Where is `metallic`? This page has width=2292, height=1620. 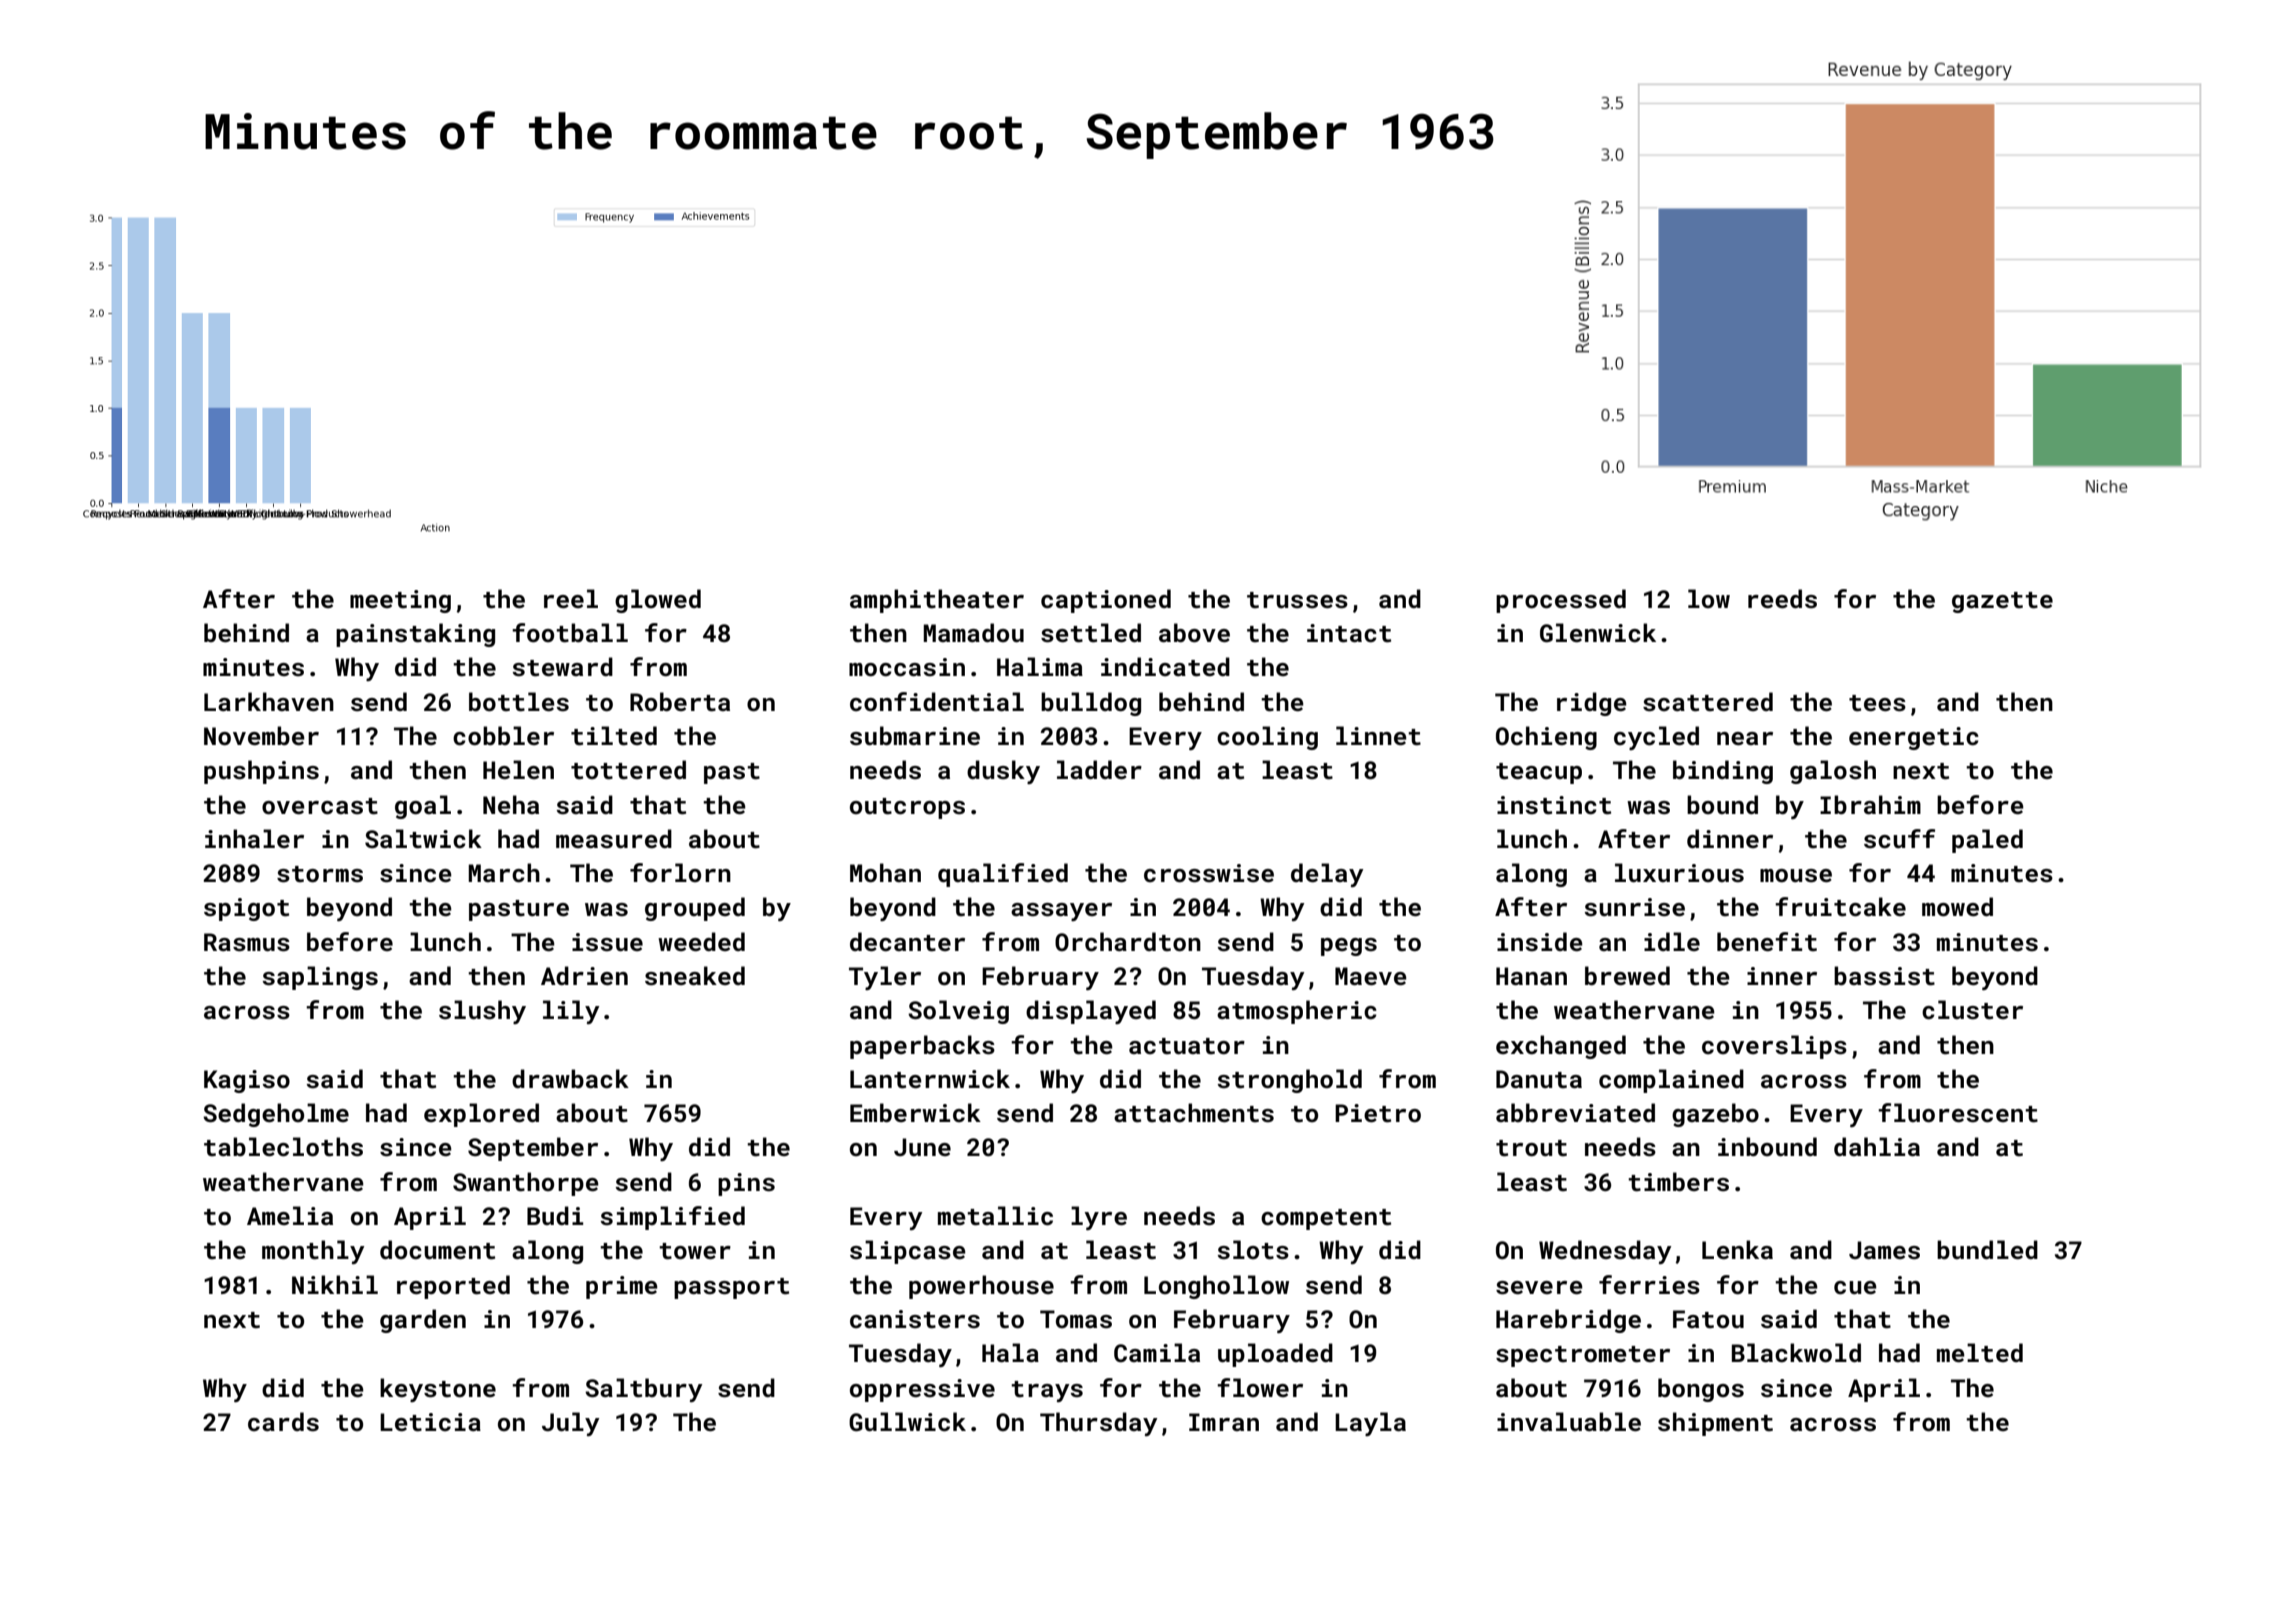 metallic is located at coordinates (995, 1216).
